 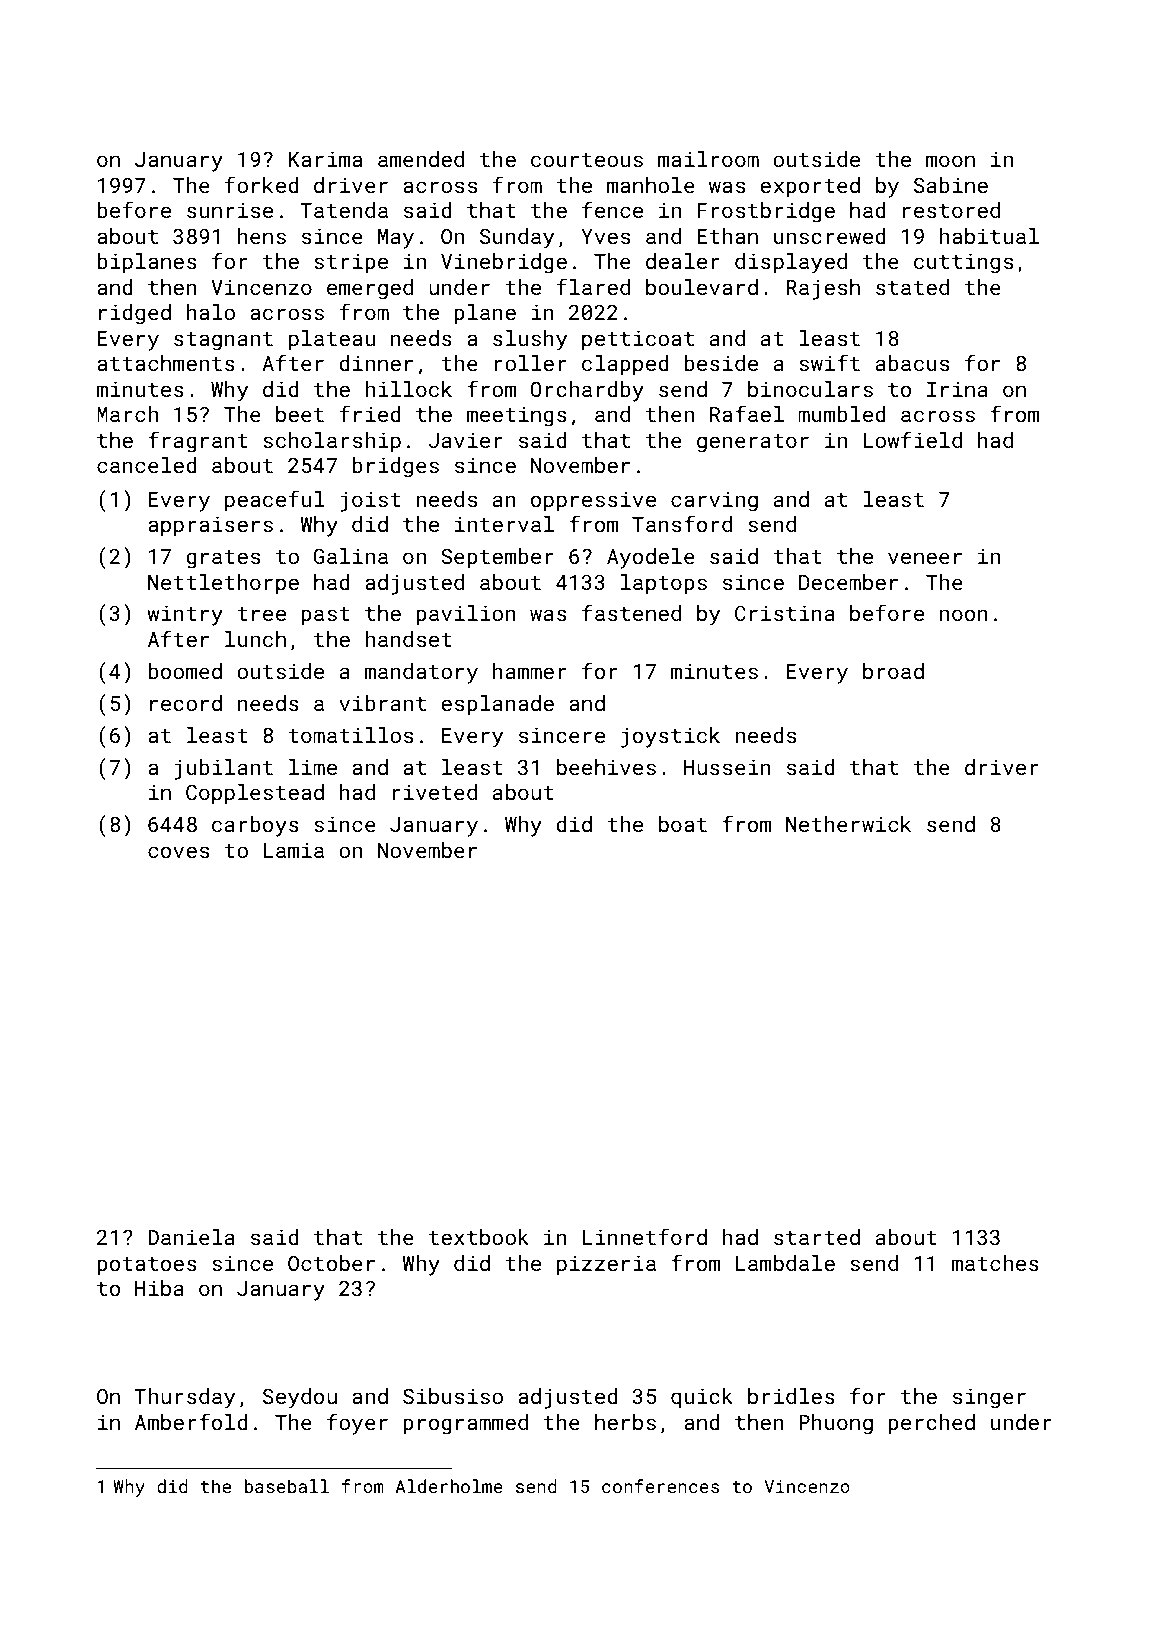 I want to click on sunrise, so click(x=230, y=210).
